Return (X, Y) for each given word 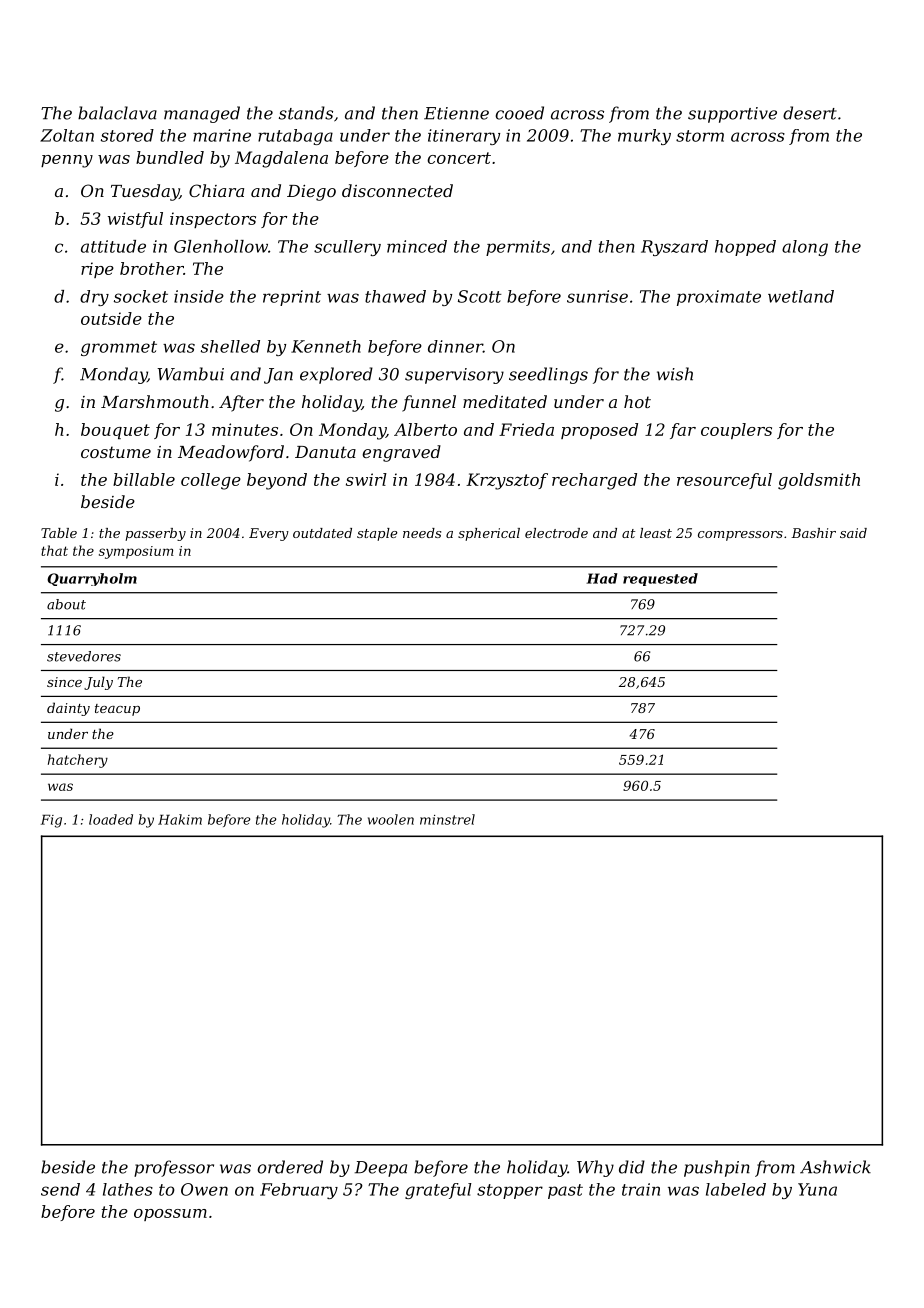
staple (377, 534)
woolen (391, 819)
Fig (51, 821)
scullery (347, 248)
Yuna (817, 1189)
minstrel (447, 819)
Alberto (425, 429)
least (656, 533)
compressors (740, 536)
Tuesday (145, 192)
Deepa (381, 1169)
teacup (117, 710)
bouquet (115, 431)
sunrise (597, 296)
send (60, 1189)
